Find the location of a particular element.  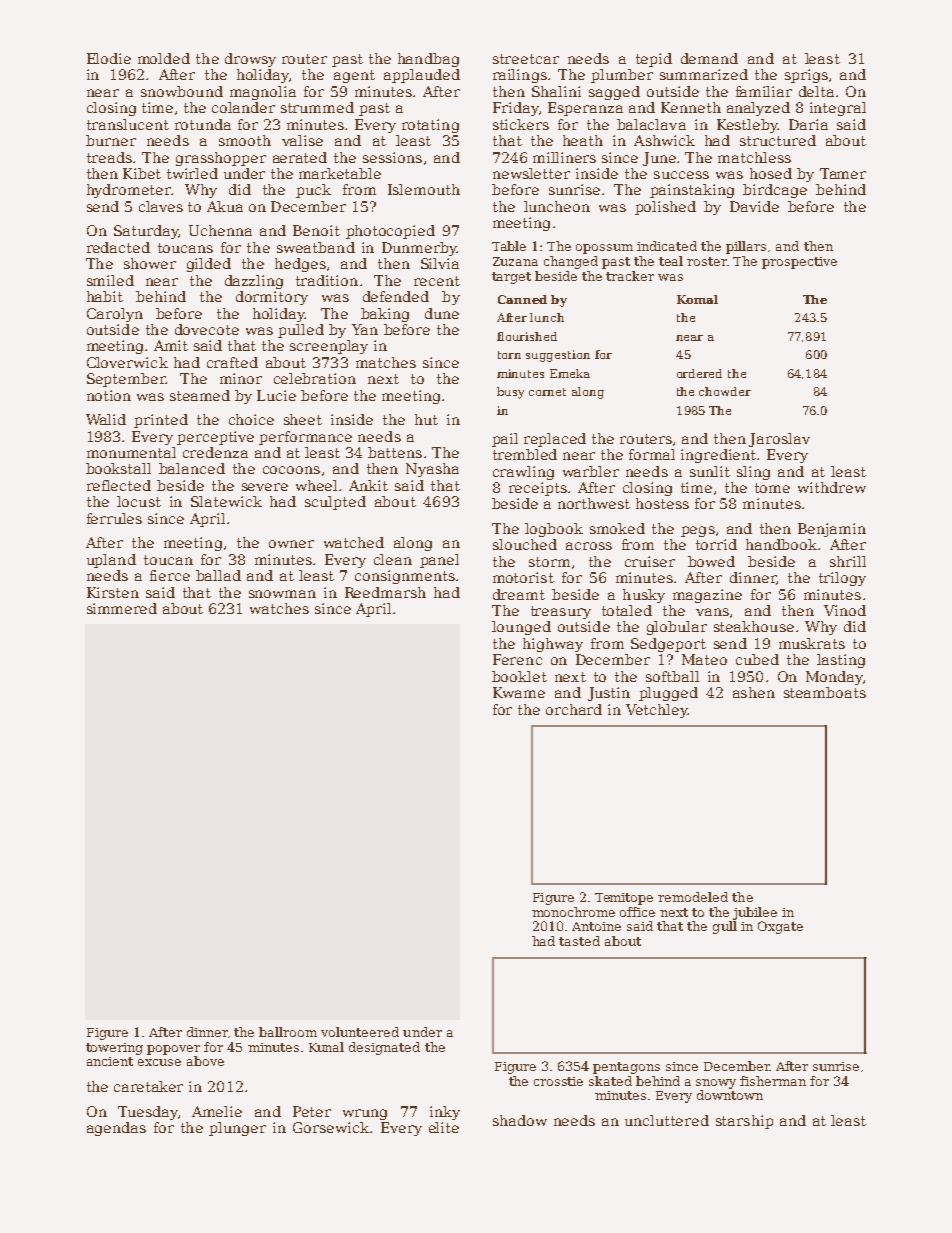

volunteered is located at coordinates (360, 1032).
